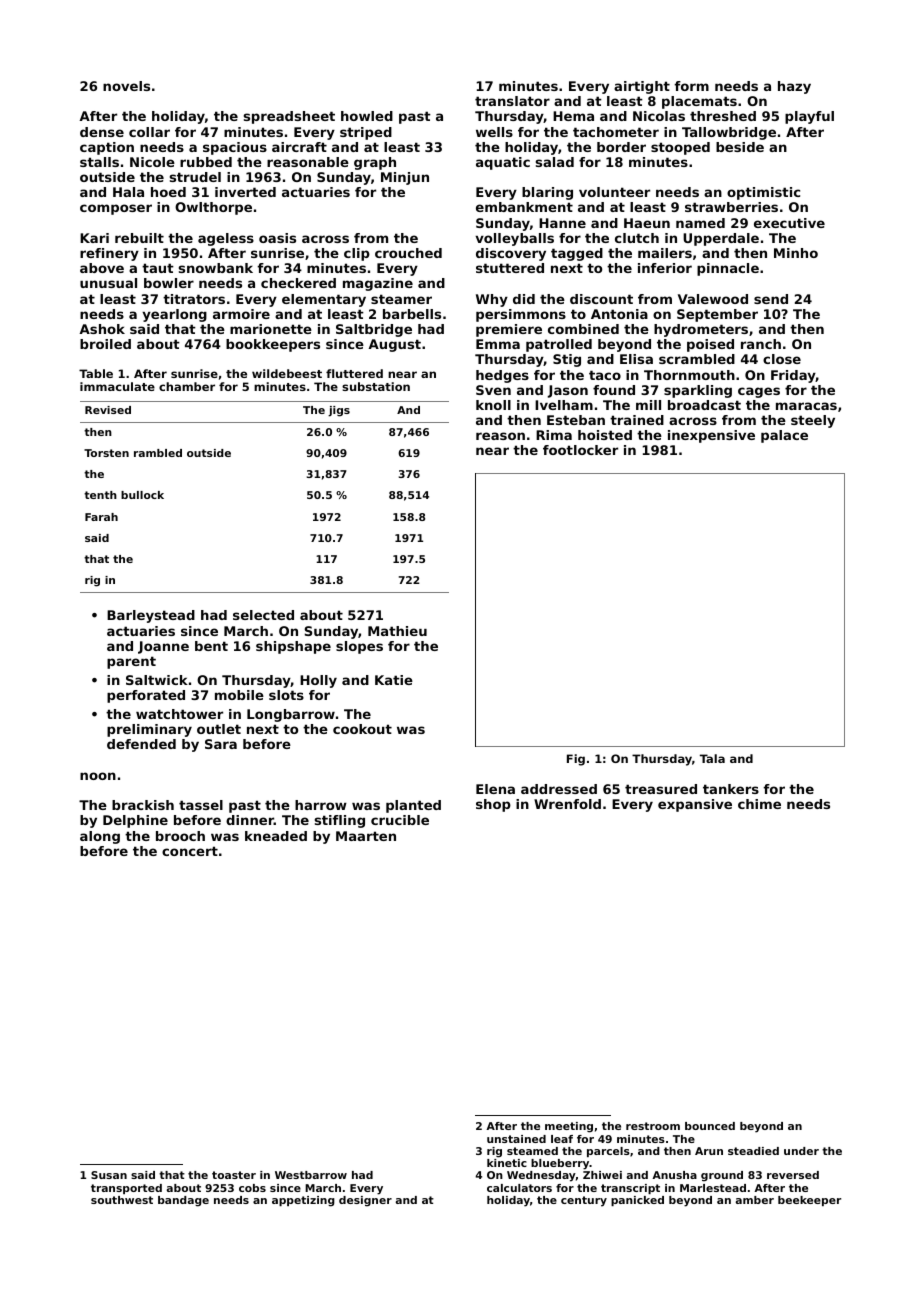 This page has width=924, height=1308. I want to click on novels, so click(126, 86).
